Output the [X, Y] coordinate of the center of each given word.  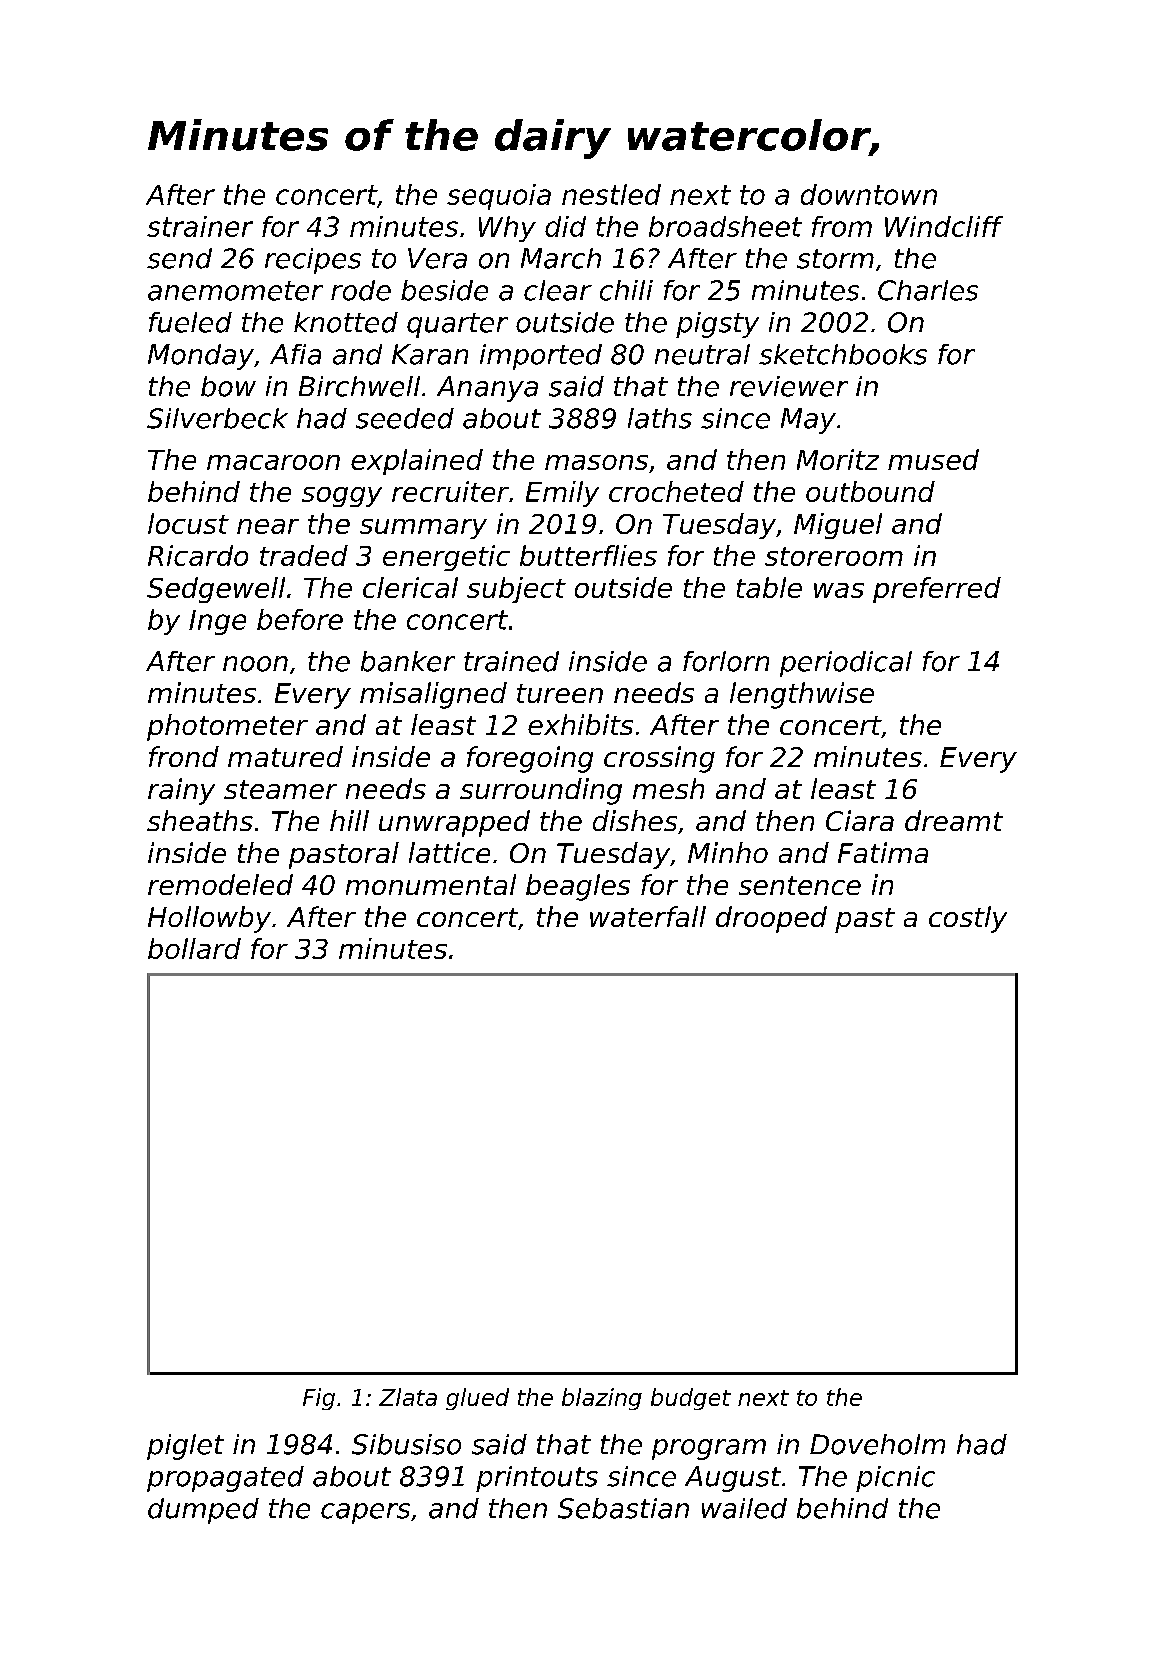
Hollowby [209, 919]
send [179, 258]
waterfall [648, 916]
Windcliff [944, 226]
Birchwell [359, 386]
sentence [800, 885]
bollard [194, 948]
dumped [203, 1511]
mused [933, 459]
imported [541, 357]
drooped [771, 919]
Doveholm [877, 1444]
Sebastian [623, 1508]
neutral [702, 354]
